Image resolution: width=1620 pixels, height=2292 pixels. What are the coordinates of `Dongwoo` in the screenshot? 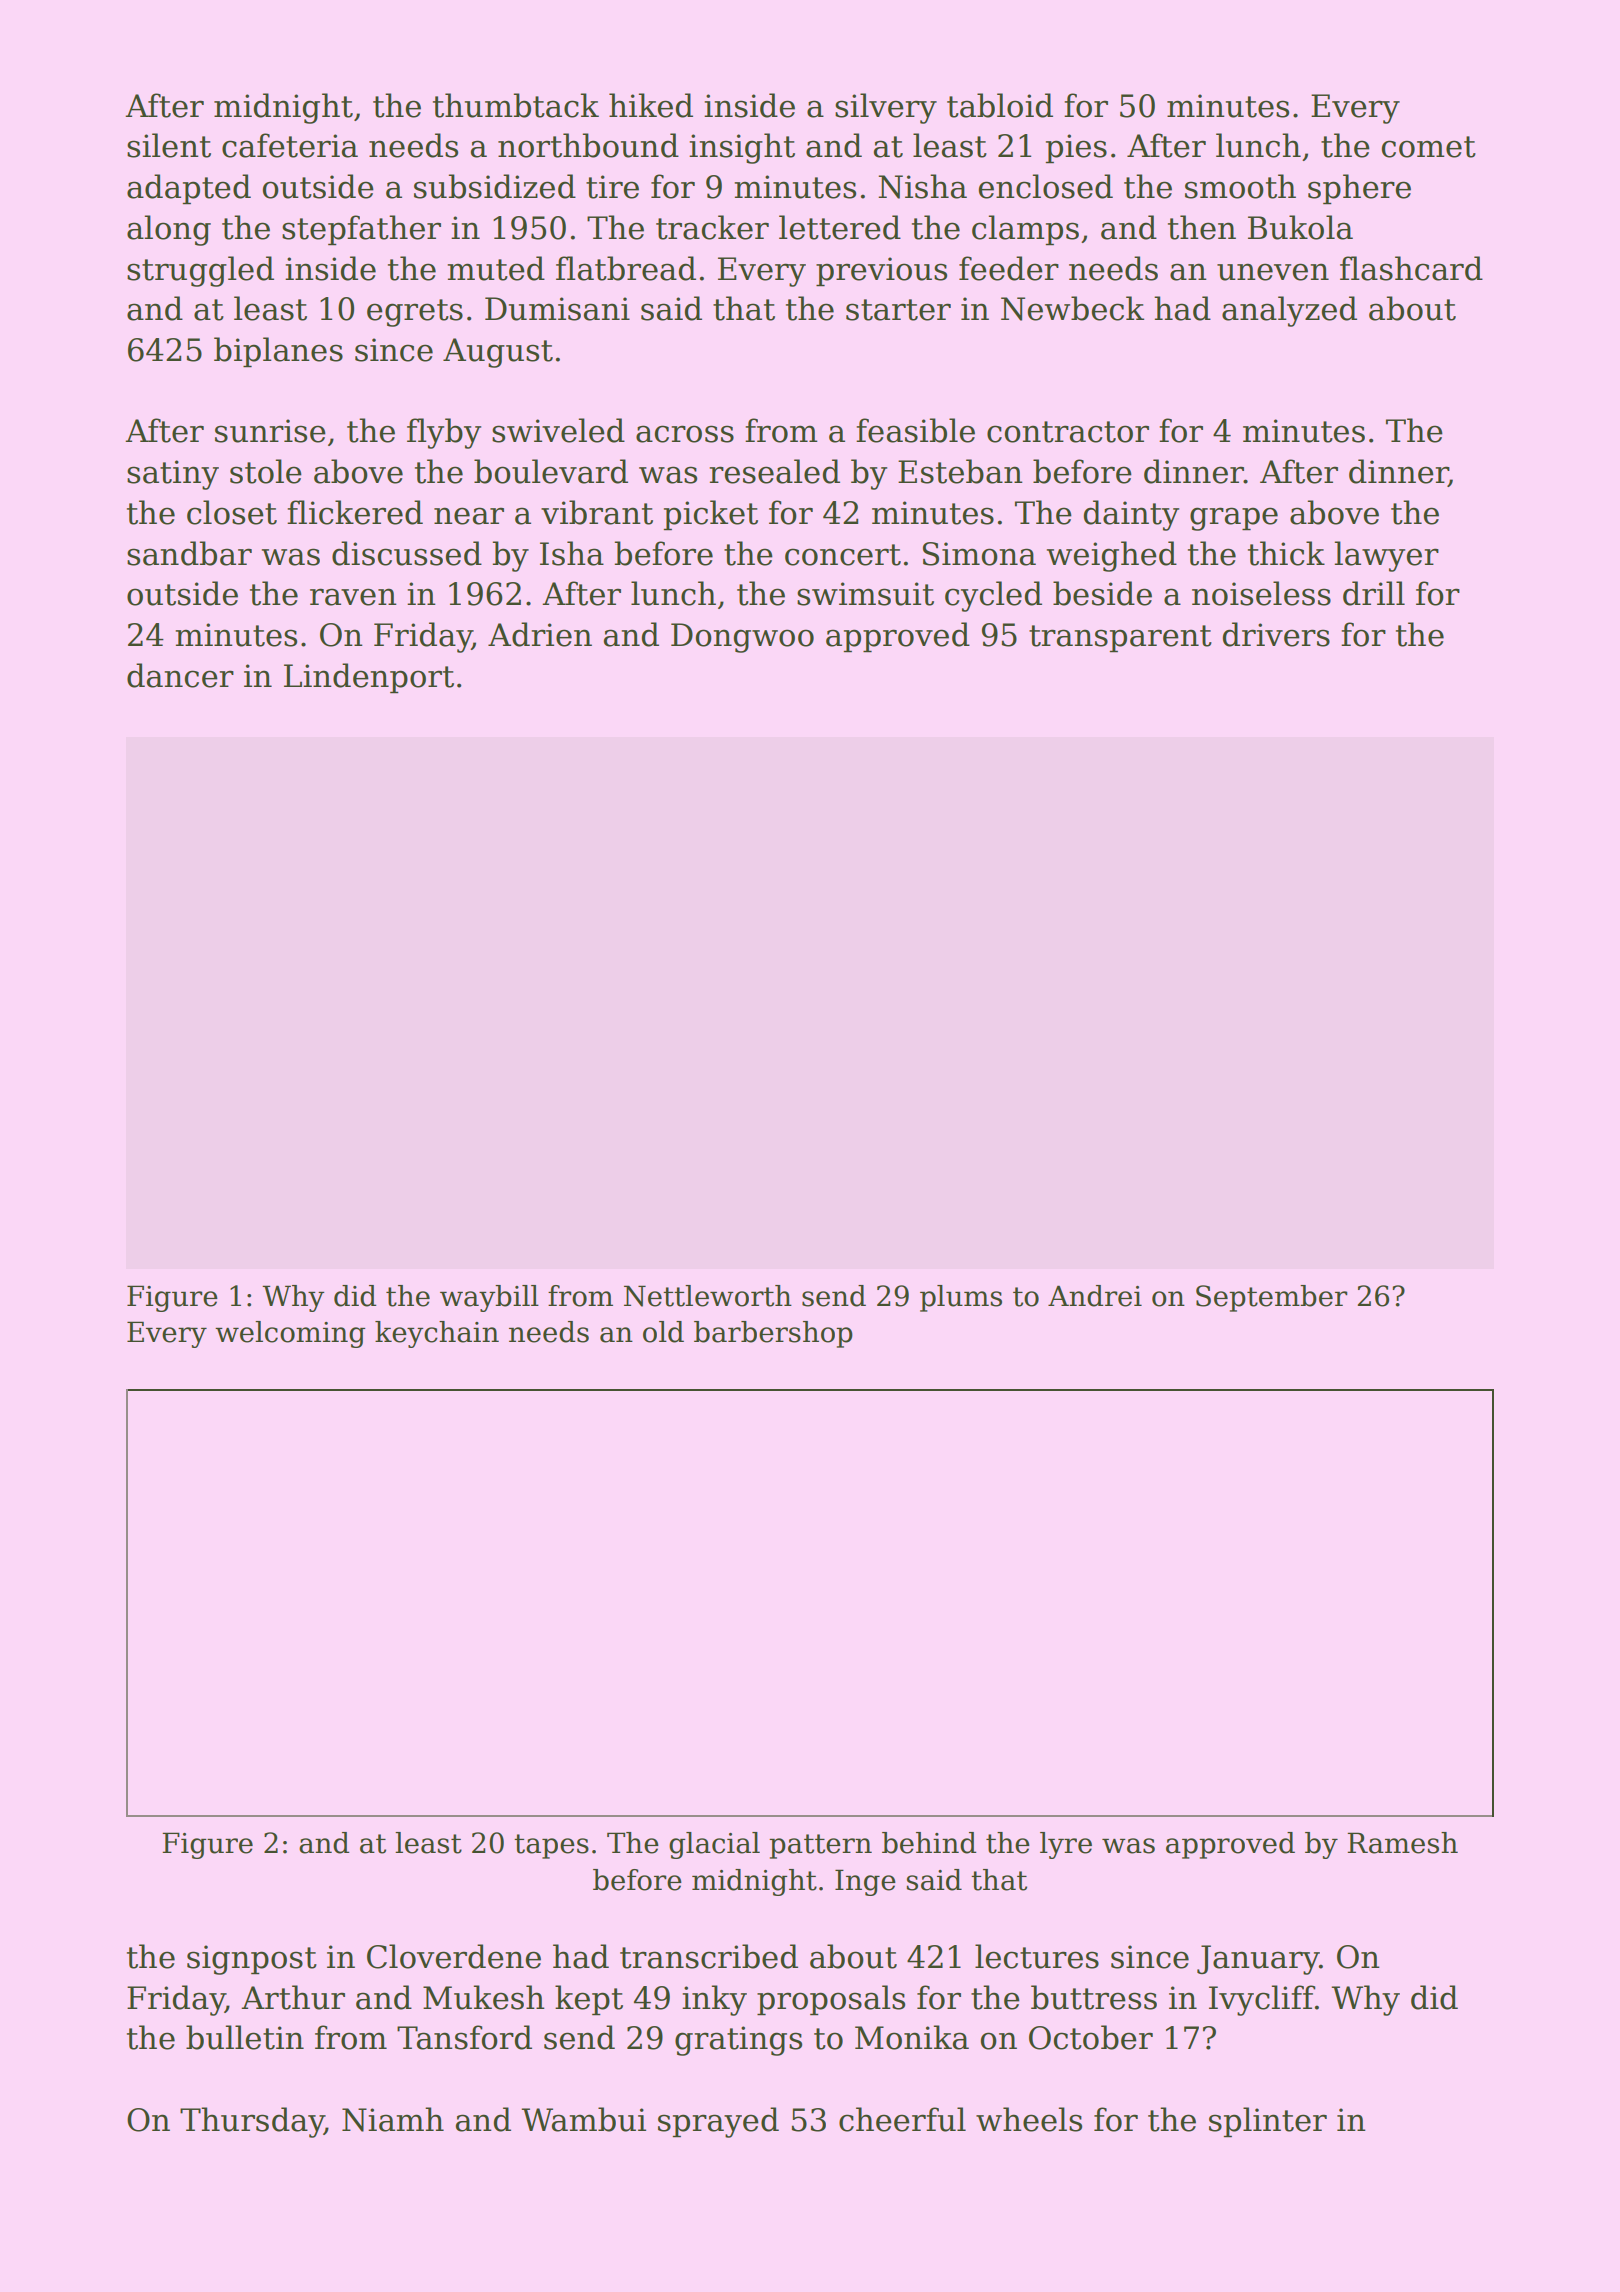 It's located at (742, 638).
